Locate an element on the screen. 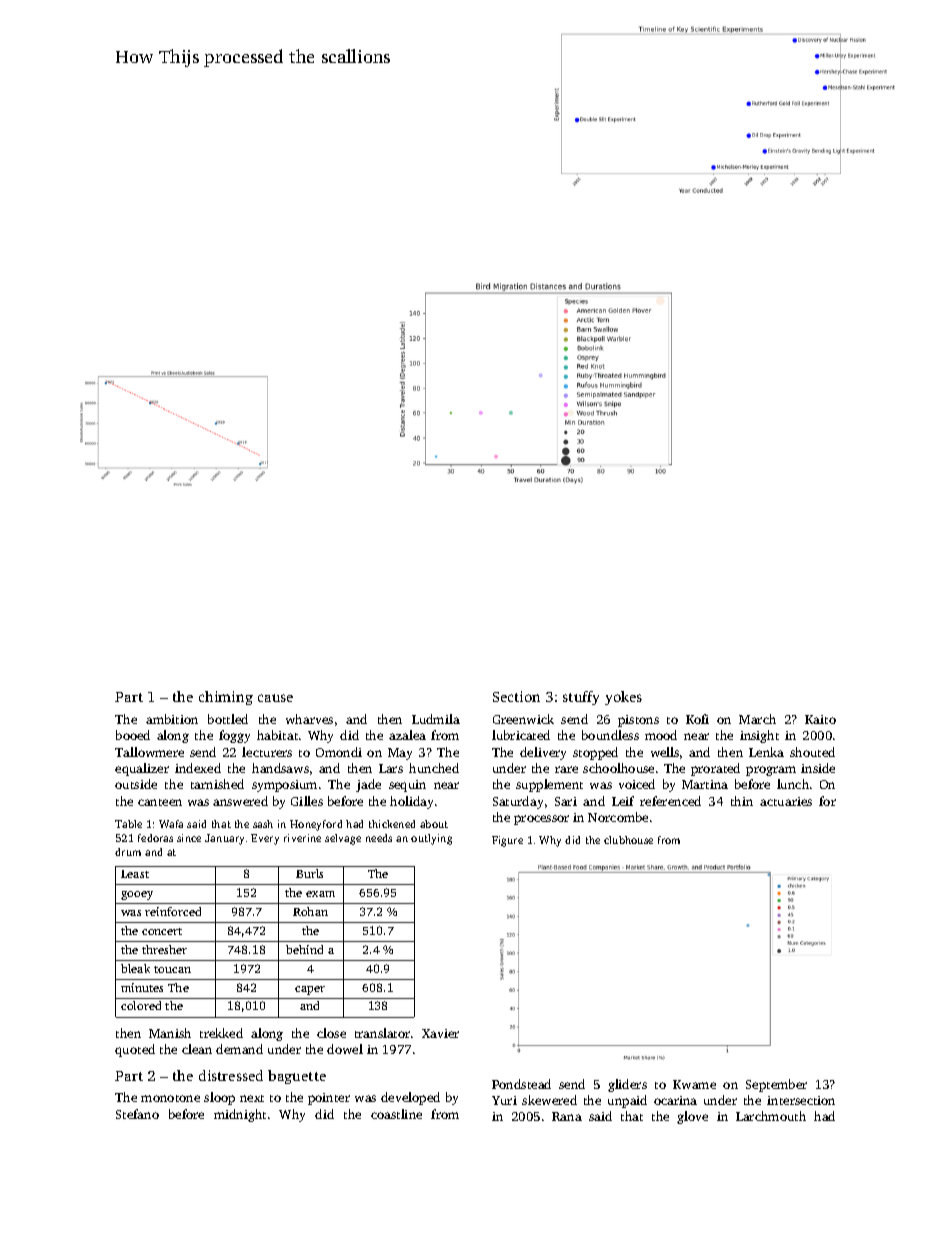 Image resolution: width=952 pixels, height=1233 pixels. clubhouse is located at coordinates (628, 840).
